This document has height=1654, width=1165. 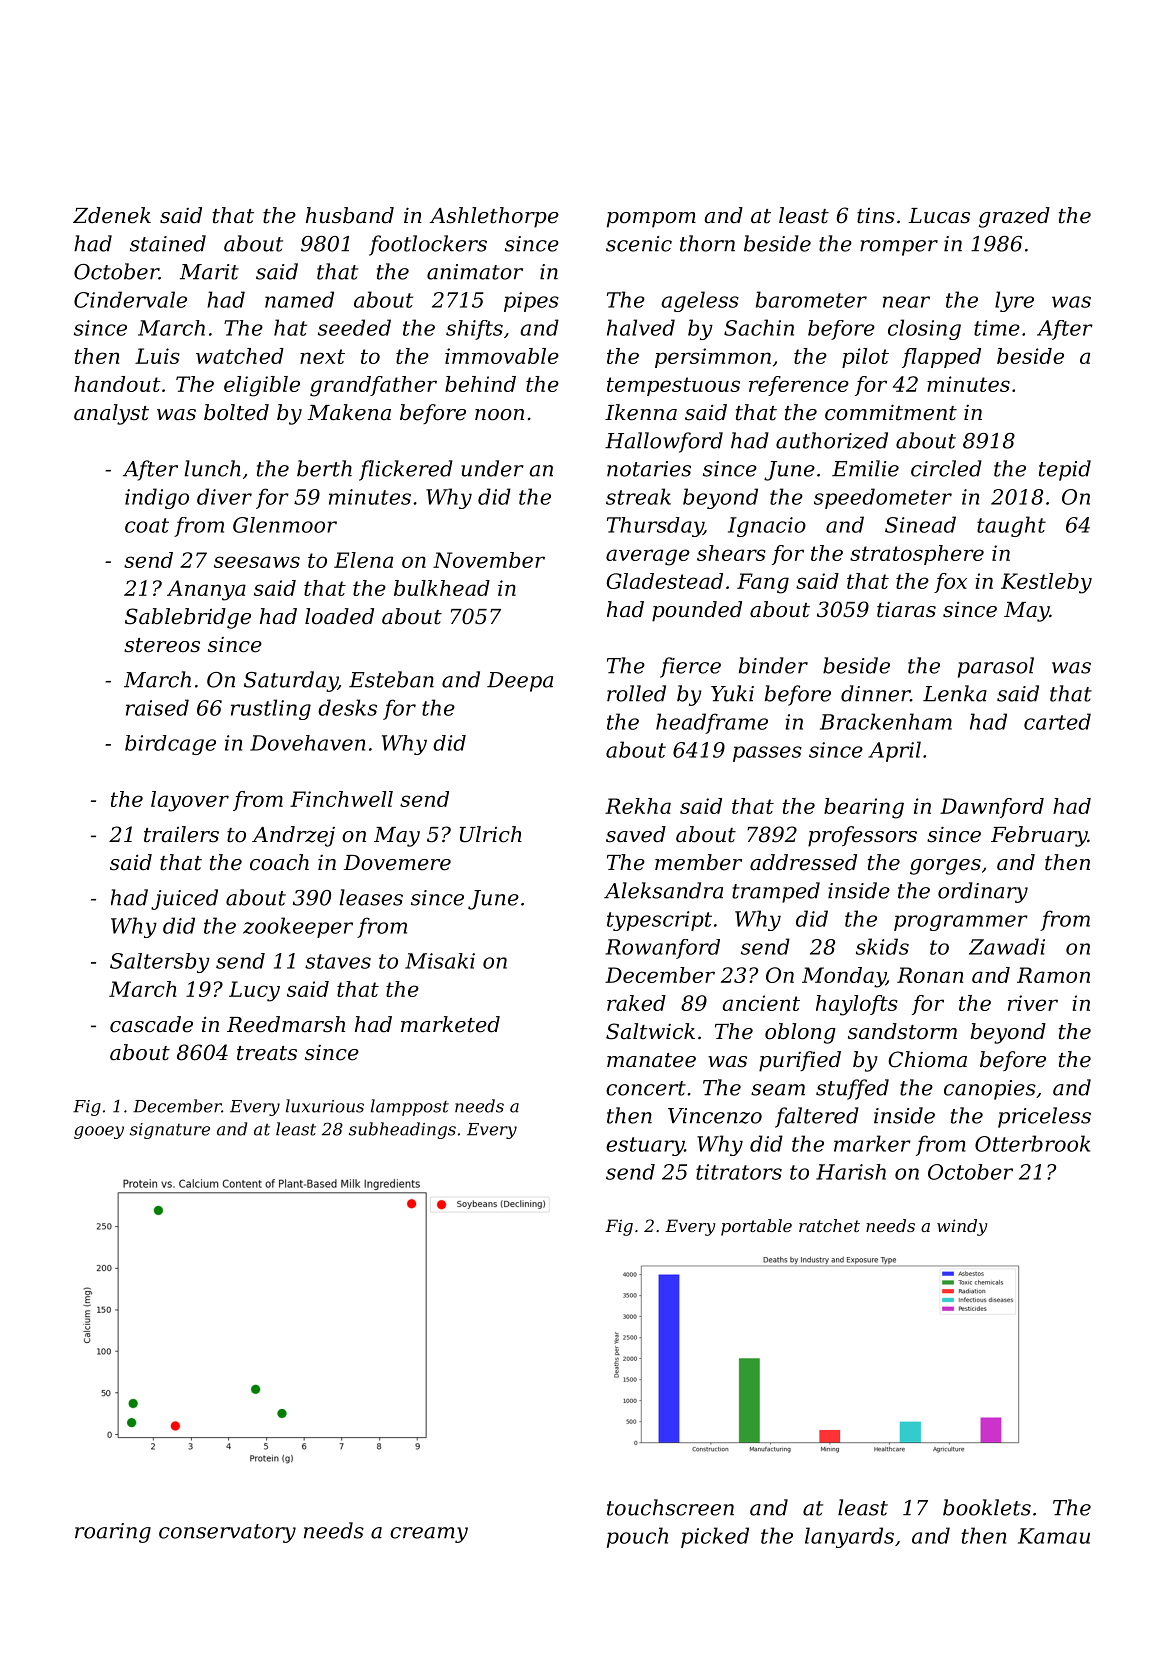 I want to click on pompom, so click(x=651, y=220).
